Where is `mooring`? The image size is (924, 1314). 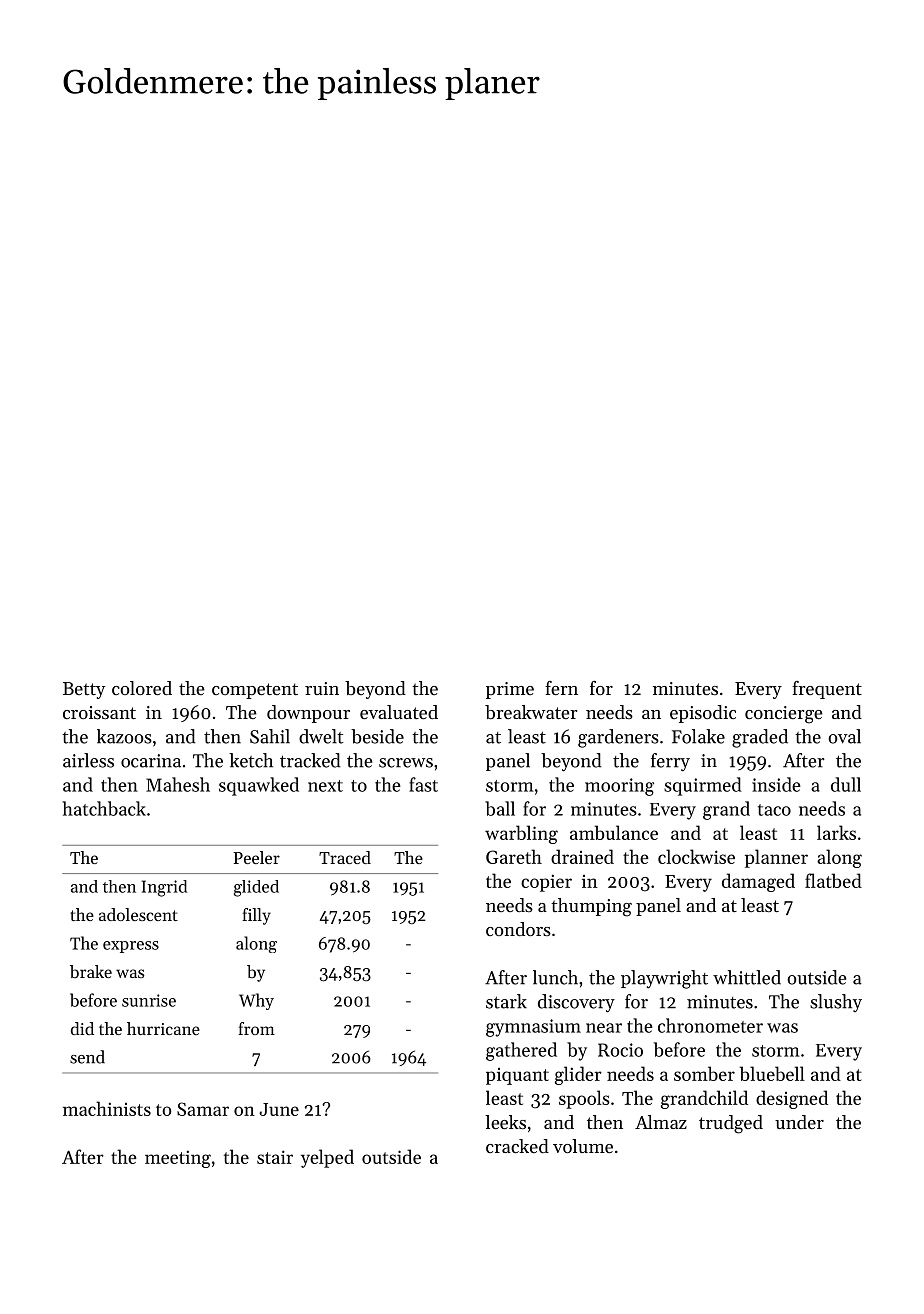 mooring is located at coordinates (619, 787).
